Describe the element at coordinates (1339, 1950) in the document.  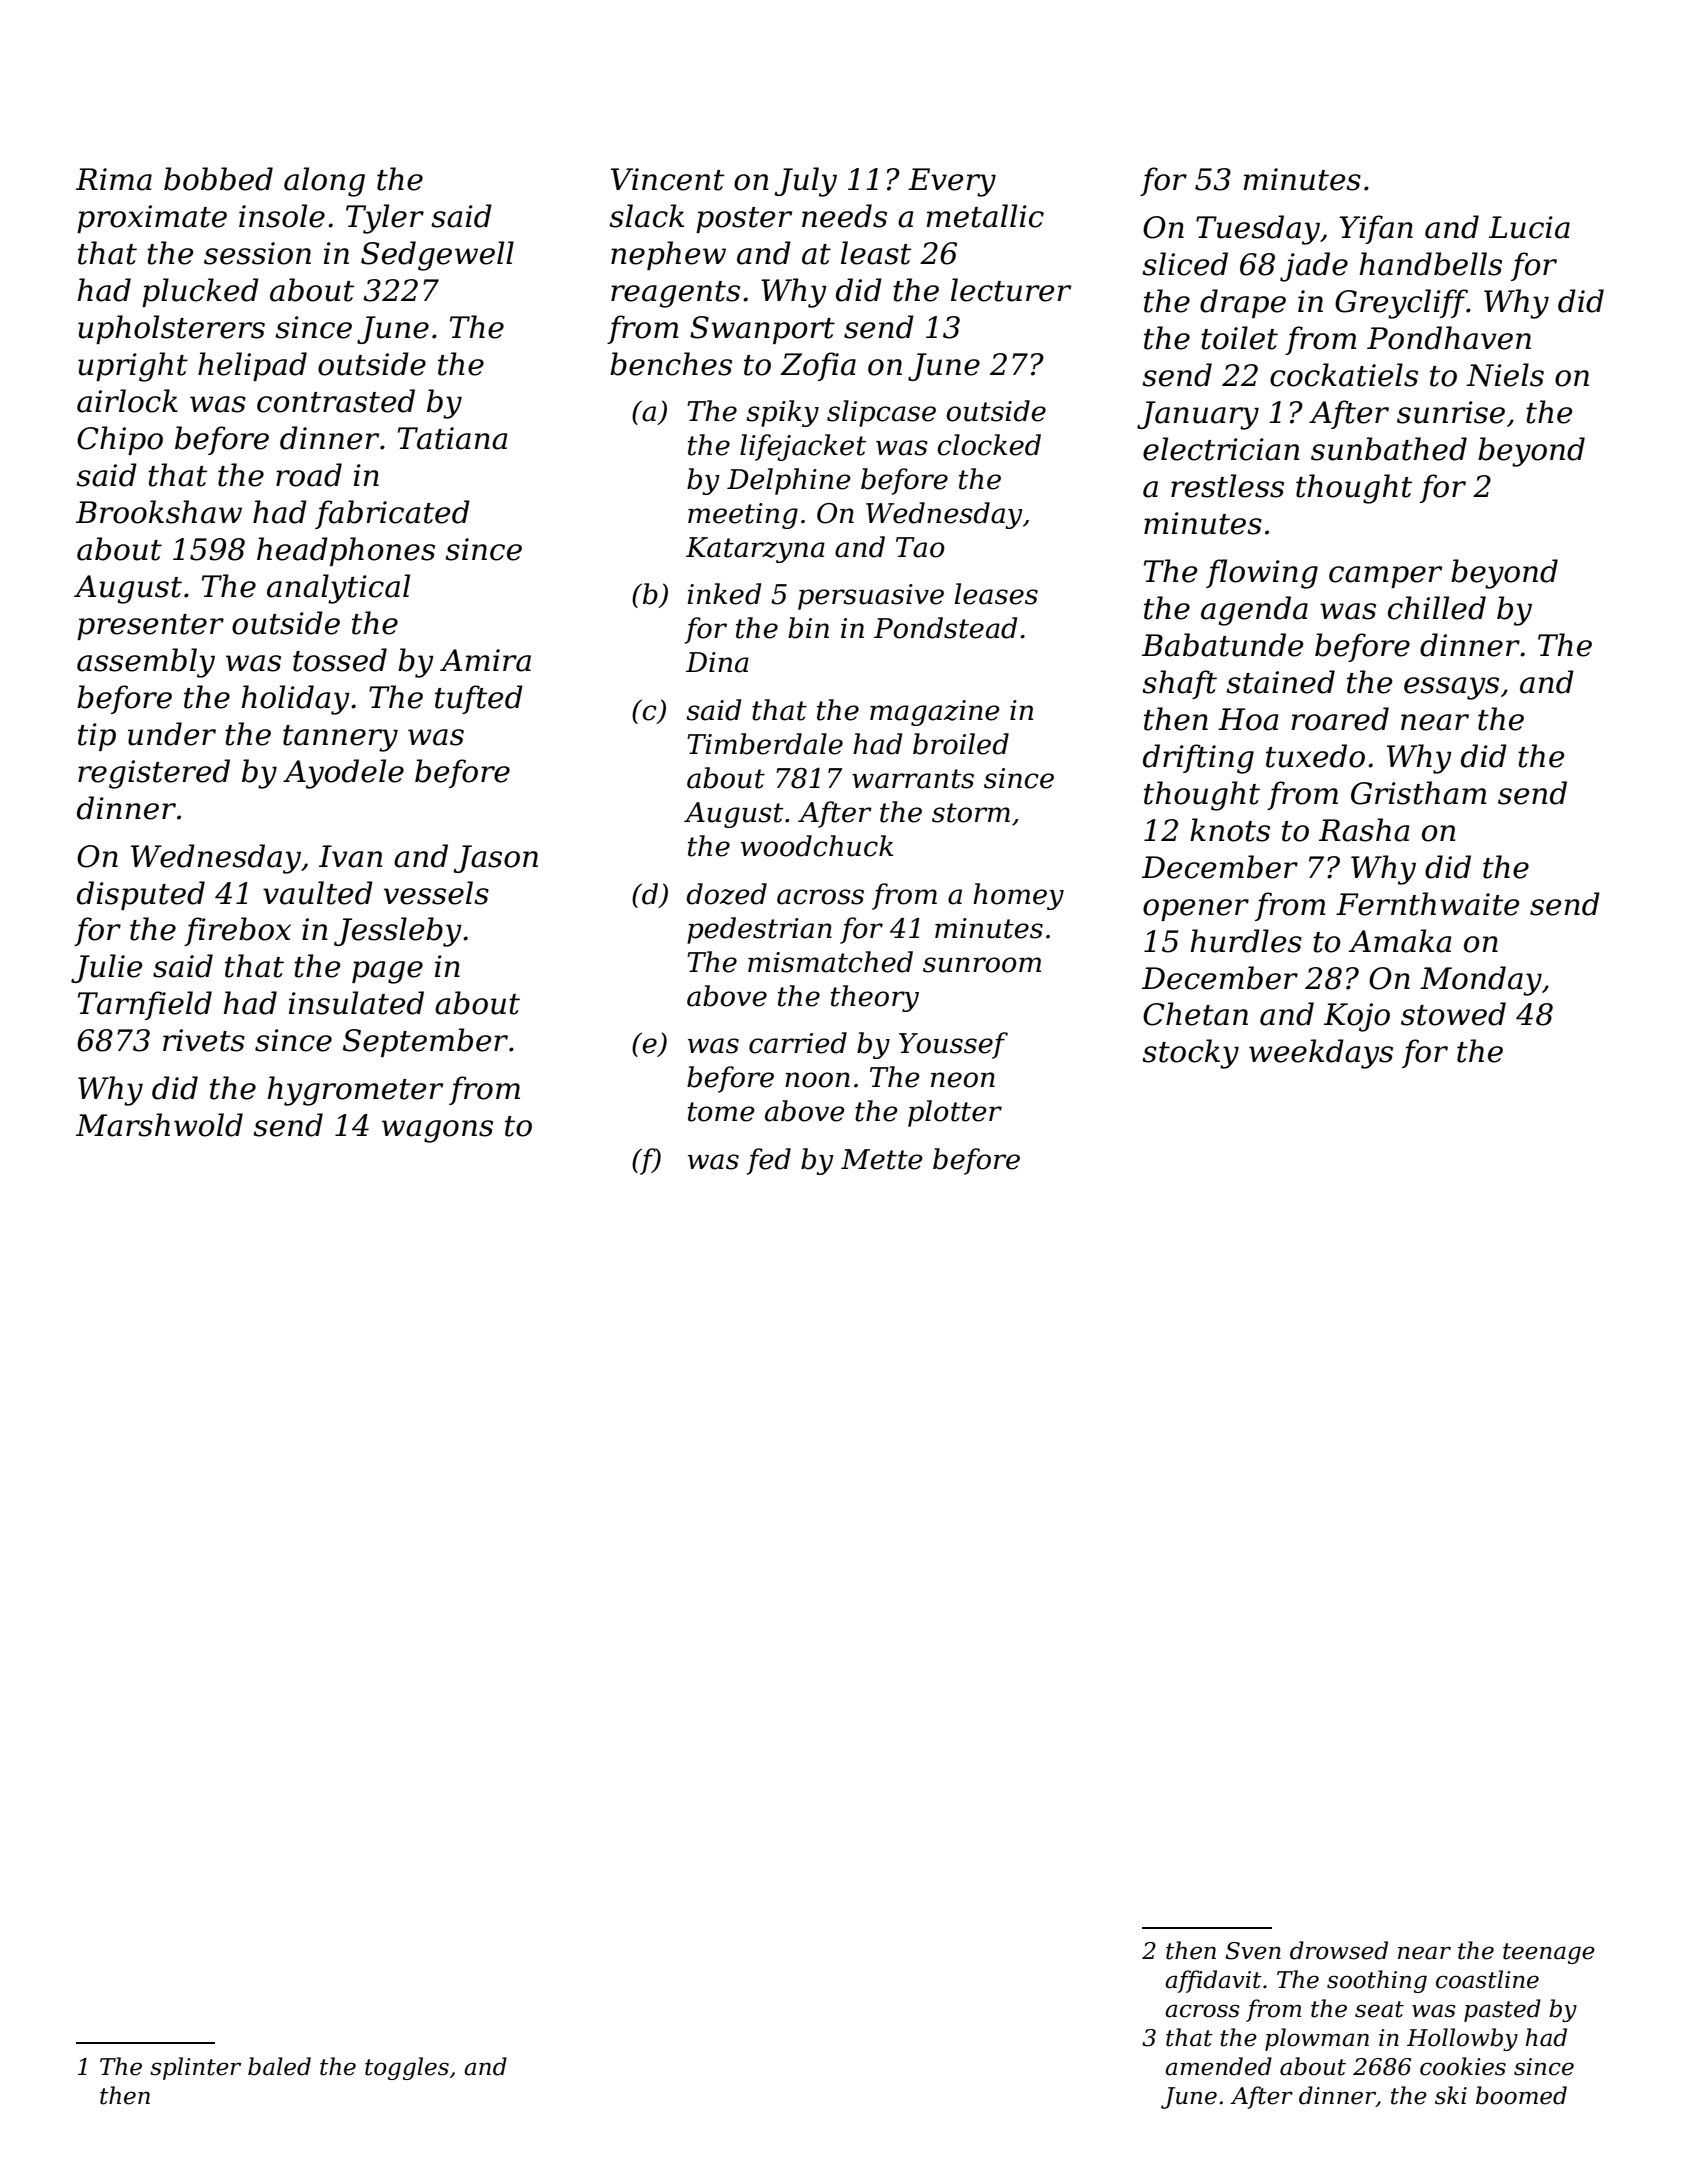
I see `drowsed` at that location.
